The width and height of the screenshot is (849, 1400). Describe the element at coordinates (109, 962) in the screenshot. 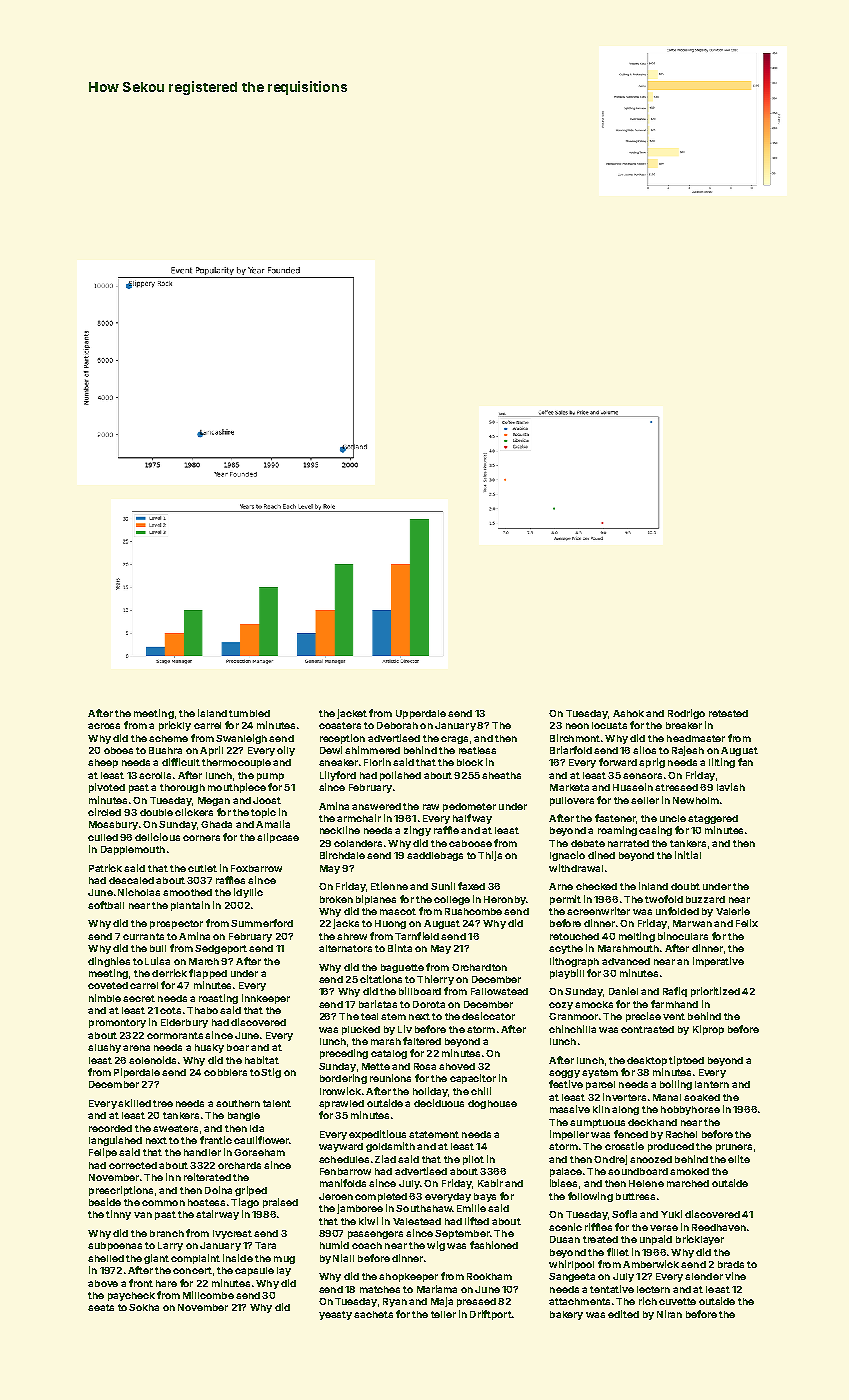

I see `dinghies` at that location.
